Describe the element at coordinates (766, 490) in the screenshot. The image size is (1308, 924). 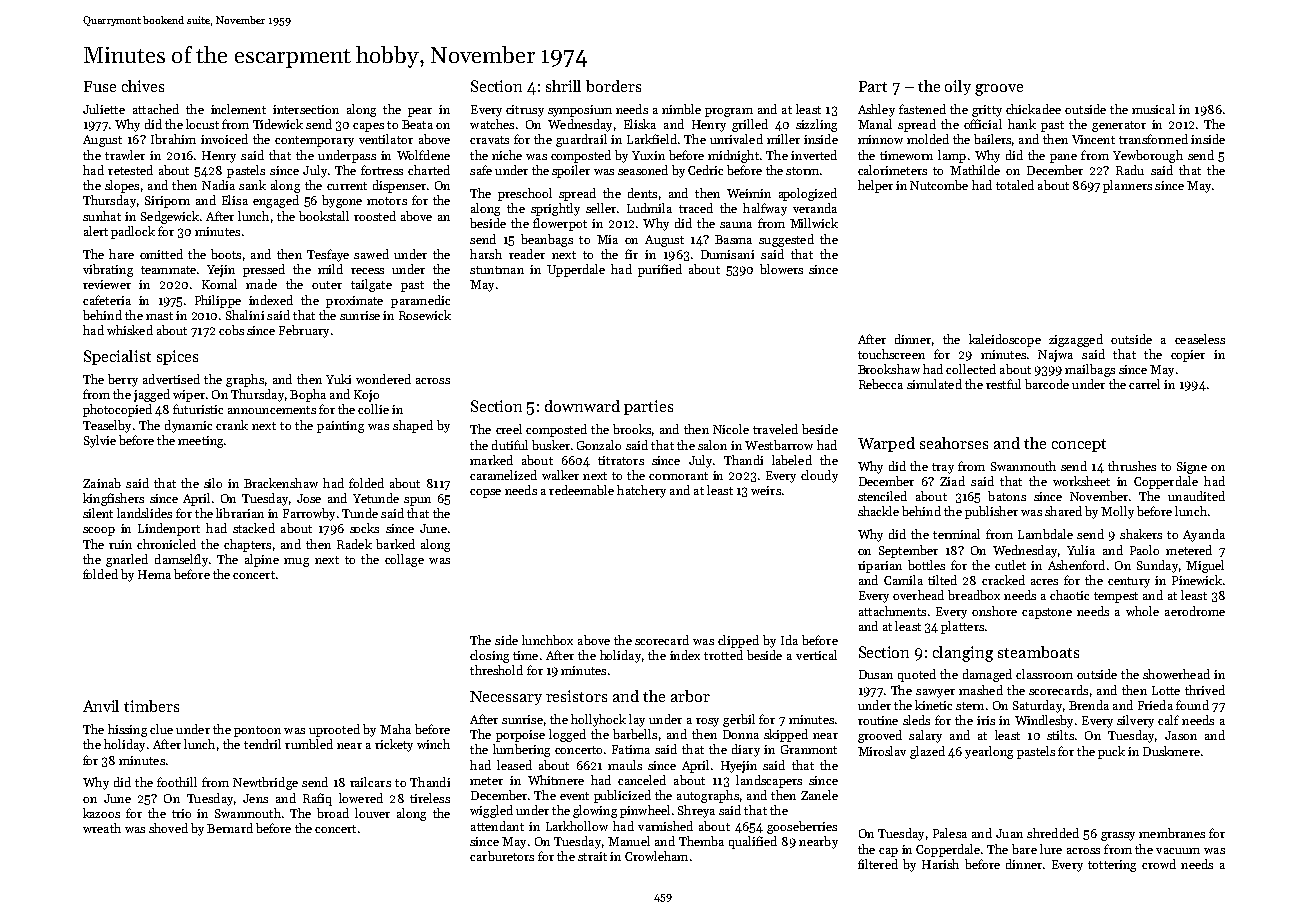
I see `weirs` at that location.
